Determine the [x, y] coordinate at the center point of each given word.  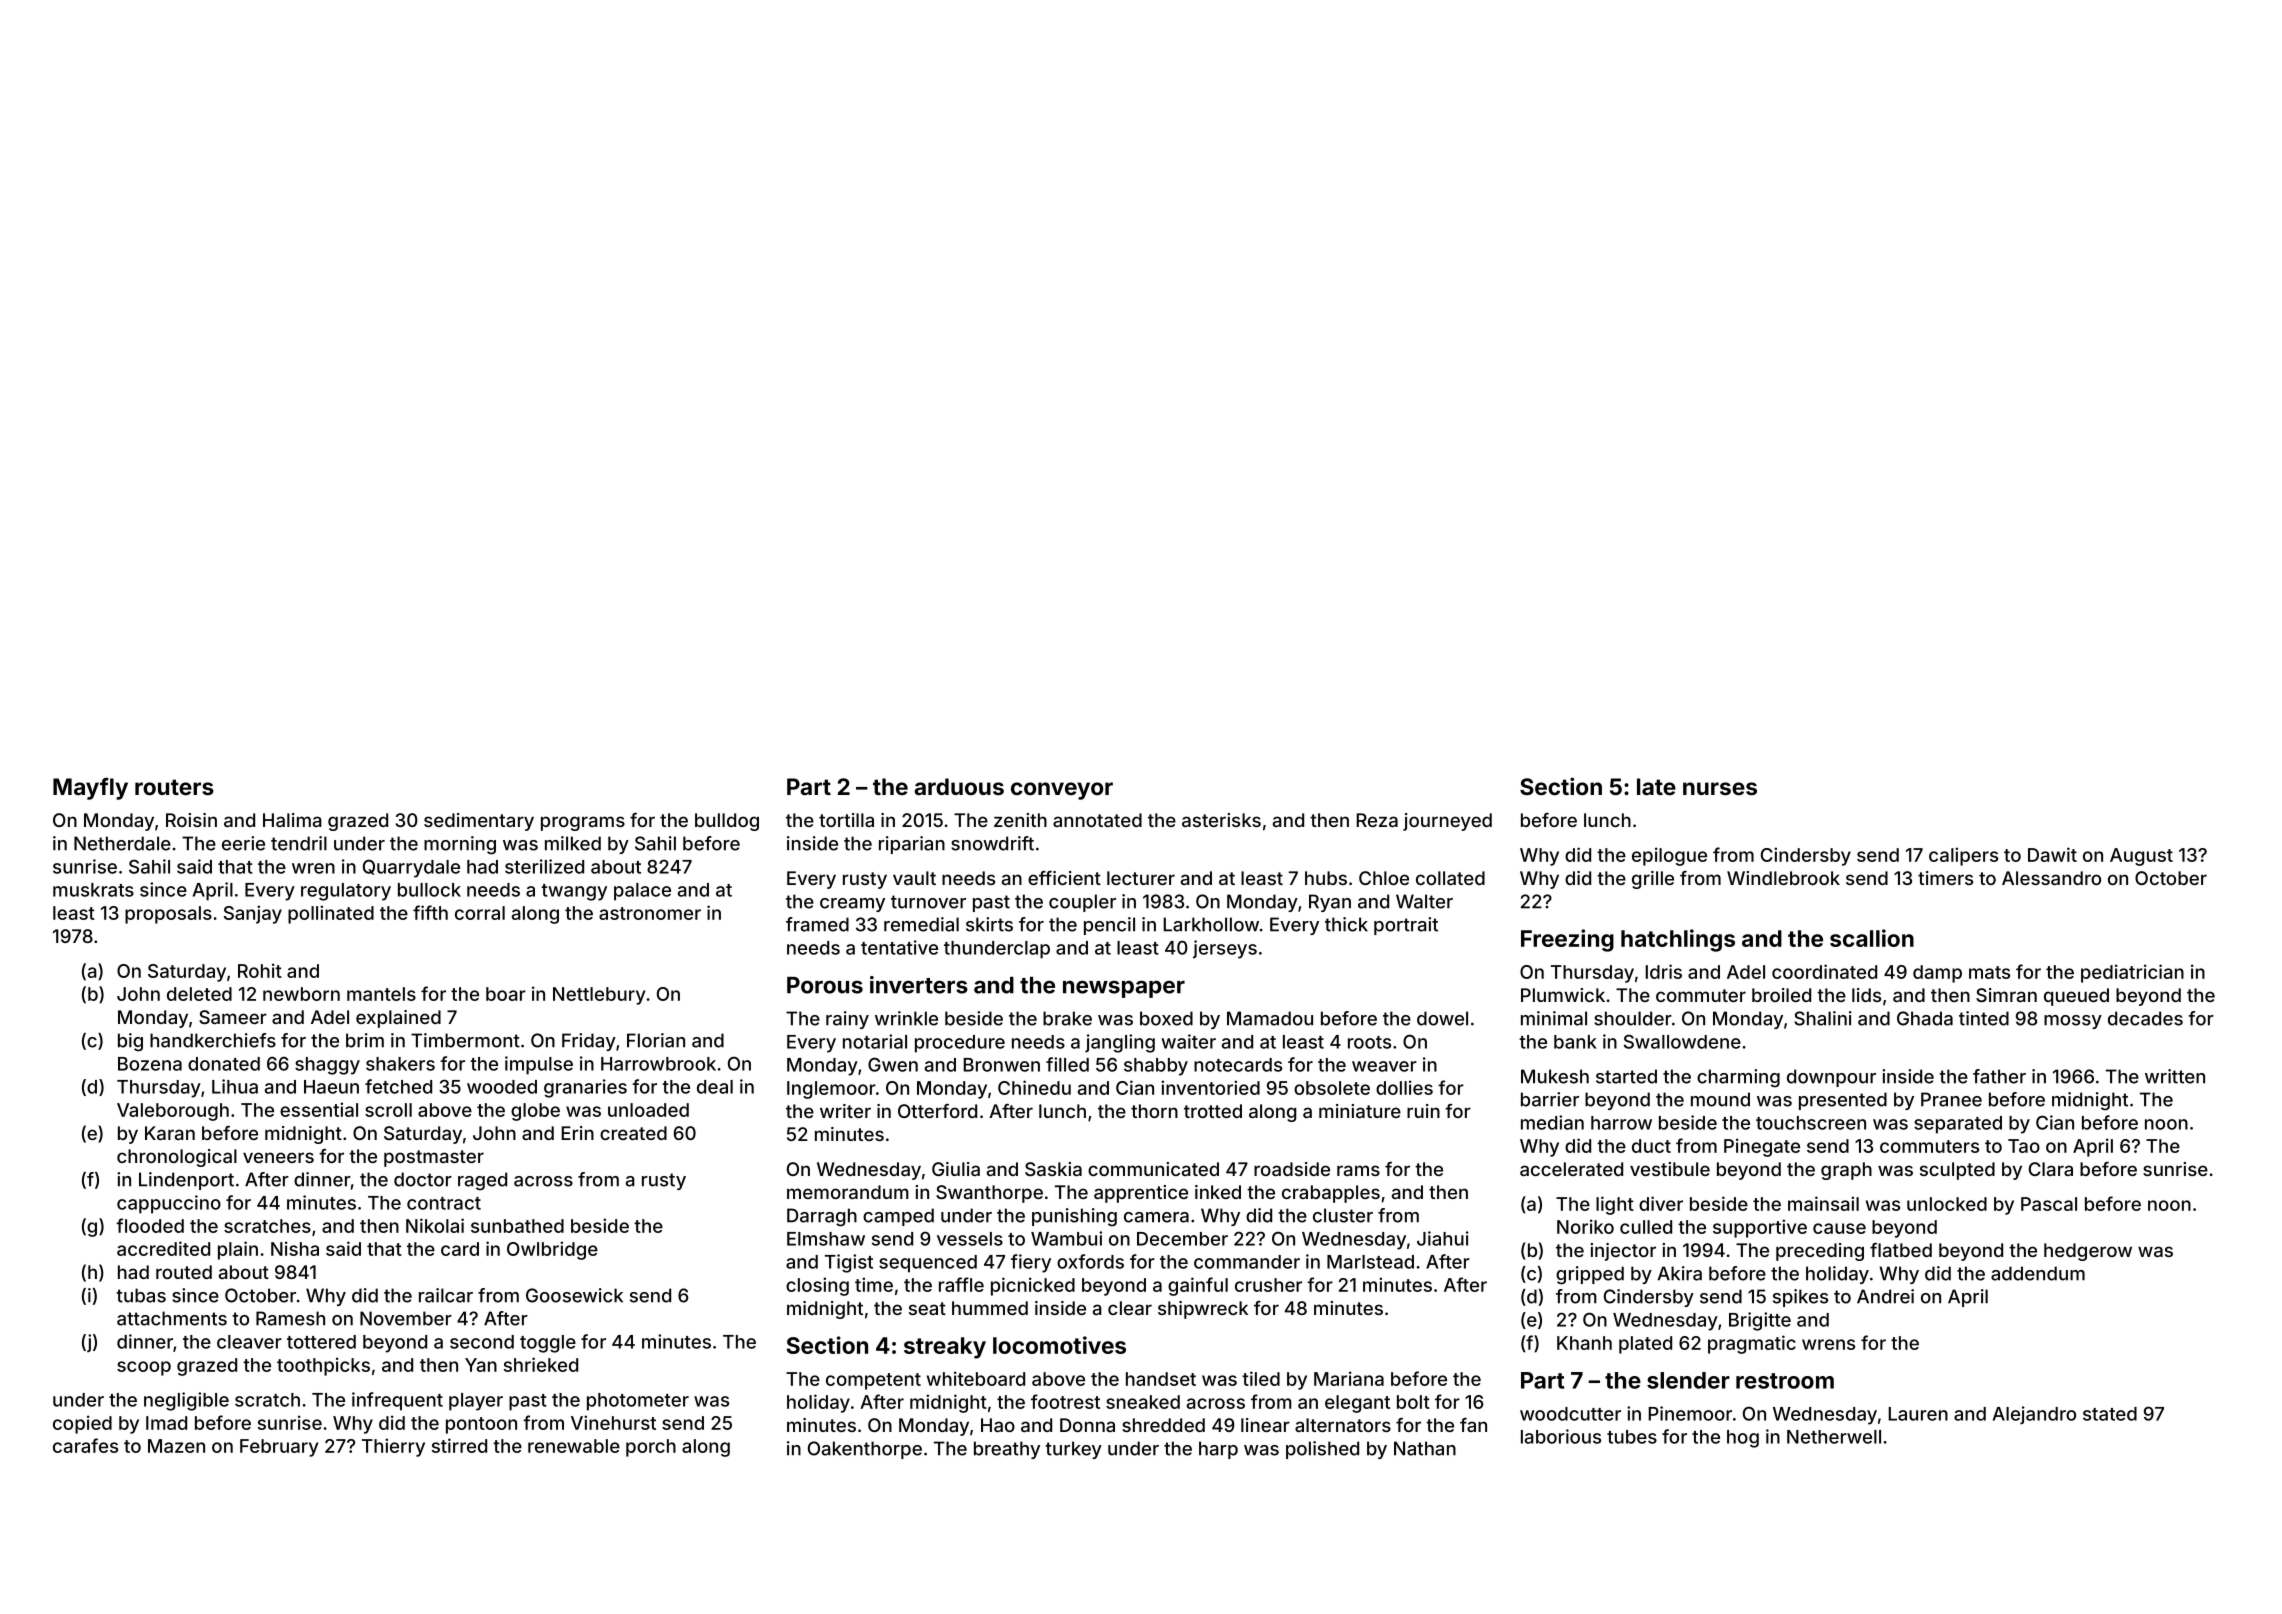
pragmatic [1752, 1344]
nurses [1720, 788]
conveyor [1062, 791]
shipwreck [1203, 1310]
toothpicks [323, 1366]
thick [1346, 924]
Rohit [260, 970]
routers [174, 787]
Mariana [1349, 1378]
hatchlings [1678, 940]
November [406, 1318]
